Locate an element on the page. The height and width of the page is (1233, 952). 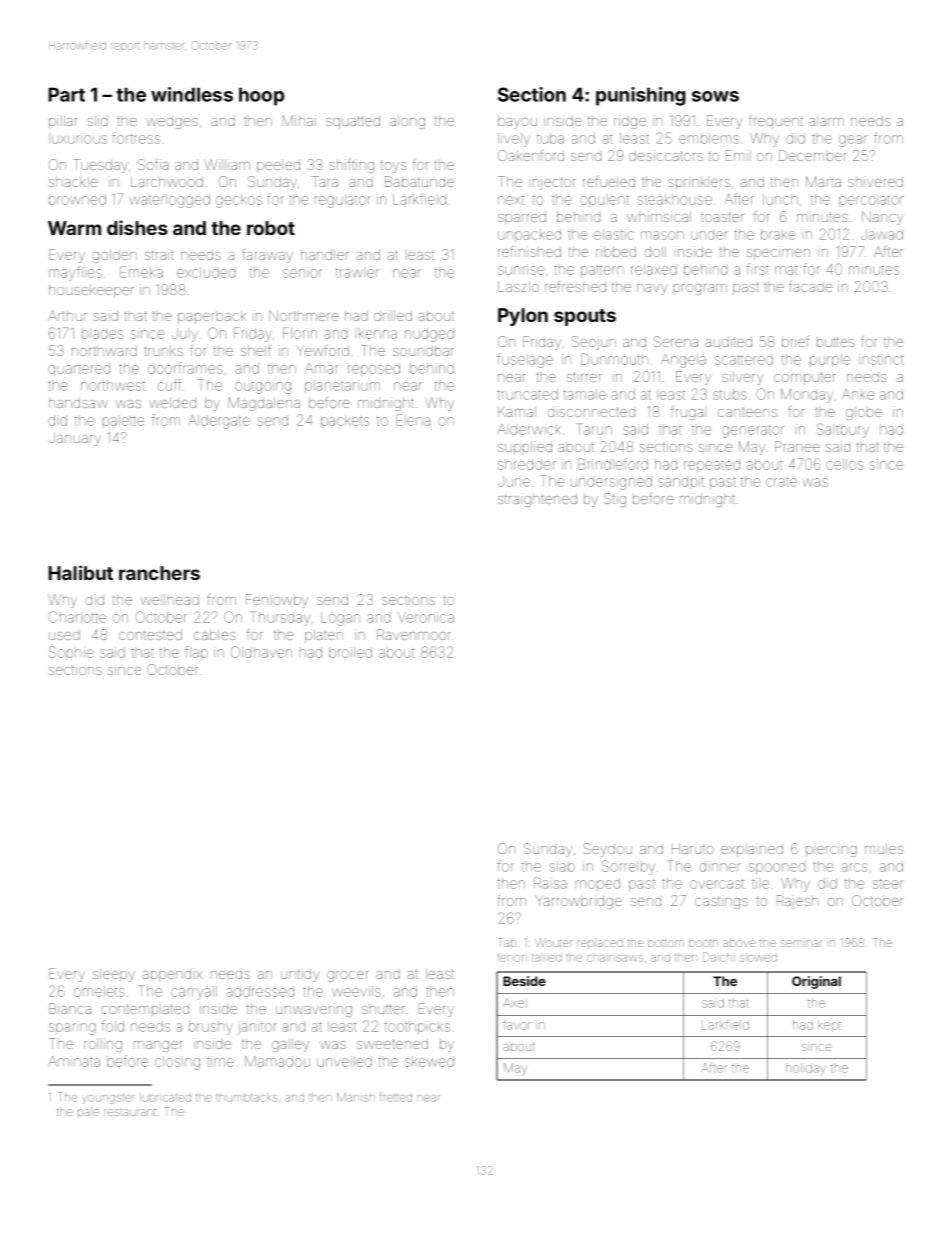
January is located at coordinates (75, 439).
